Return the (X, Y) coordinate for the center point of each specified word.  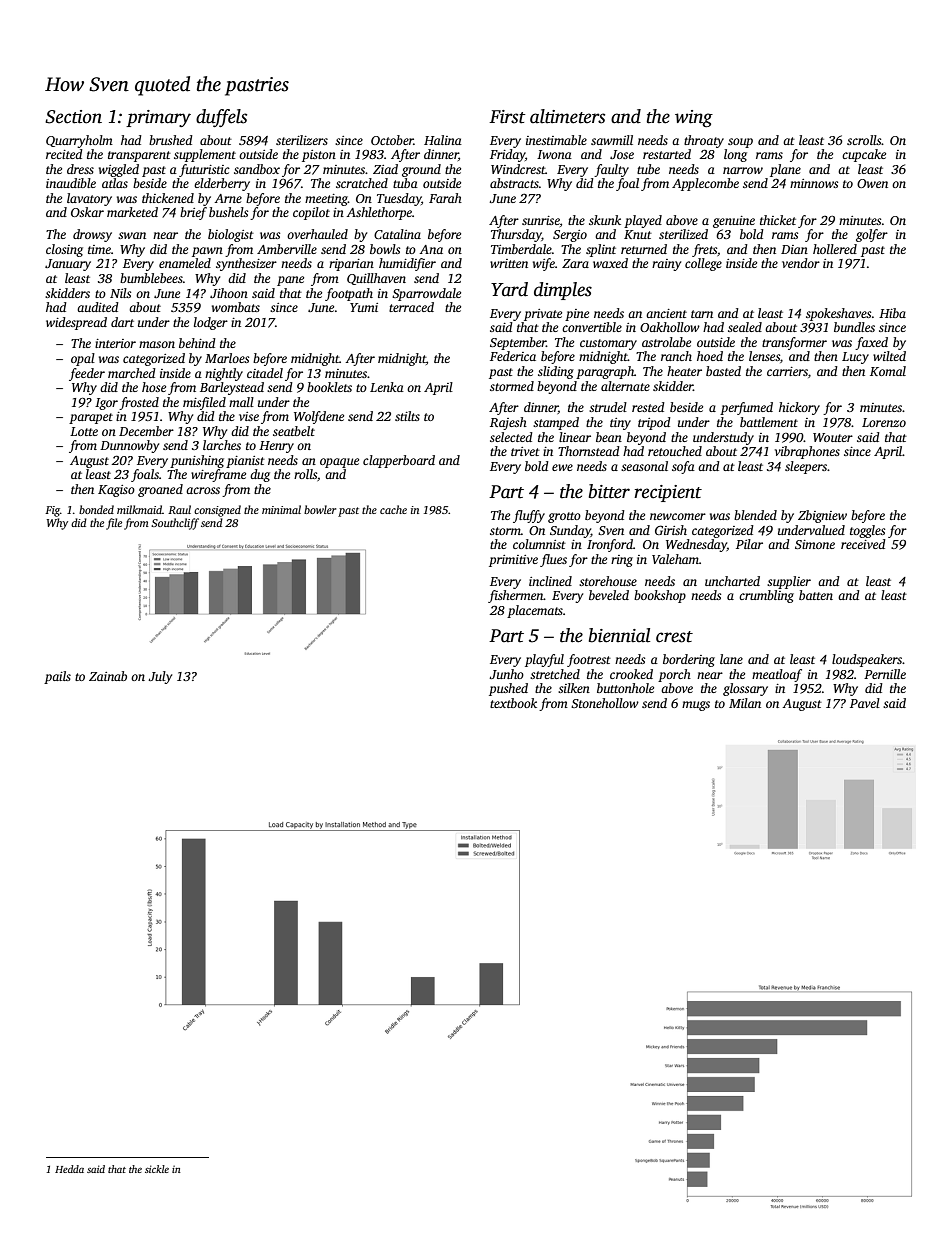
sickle (157, 1169)
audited (98, 307)
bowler (320, 509)
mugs (696, 706)
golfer (872, 235)
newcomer (678, 516)
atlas (115, 183)
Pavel (865, 703)
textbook (513, 703)
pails (57, 677)
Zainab (108, 676)
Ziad (385, 169)
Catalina (397, 234)
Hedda (69, 1169)
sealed (745, 327)
